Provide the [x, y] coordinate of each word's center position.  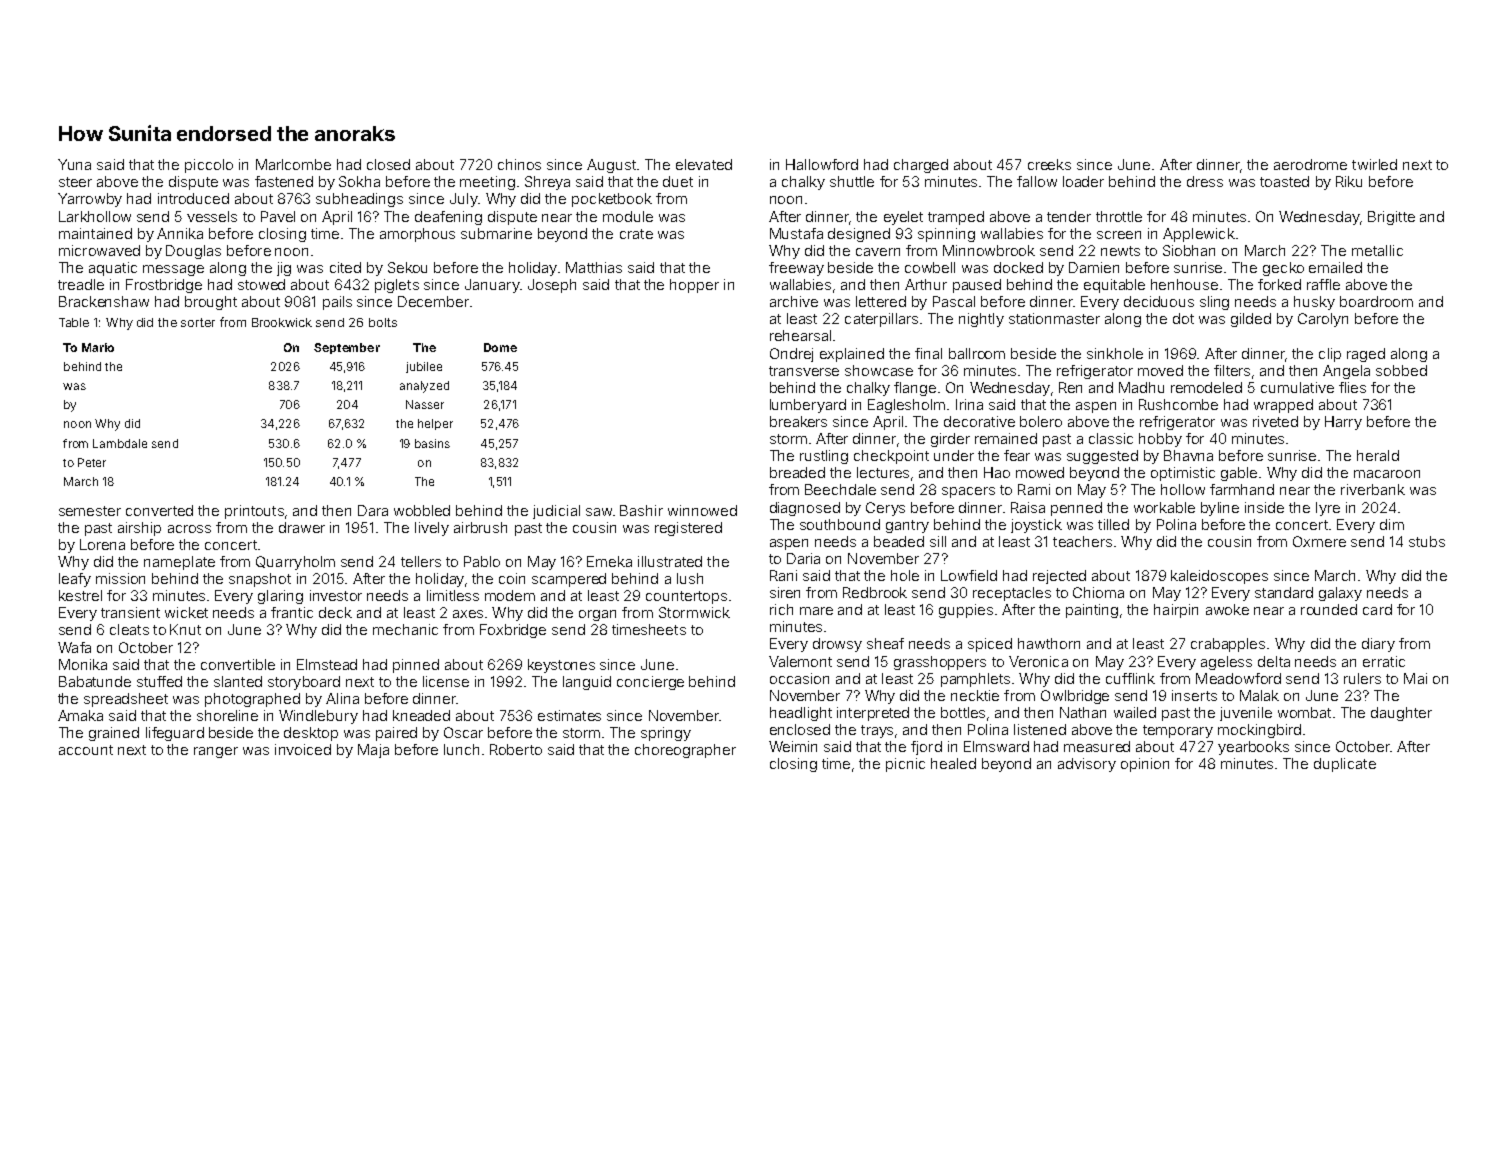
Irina [969, 404]
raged [1366, 355]
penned [1076, 509]
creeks [1049, 164]
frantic [292, 612]
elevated [704, 164]
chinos [519, 164]
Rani [783, 575]
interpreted [873, 714]
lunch [461, 749]
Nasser [425, 404]
